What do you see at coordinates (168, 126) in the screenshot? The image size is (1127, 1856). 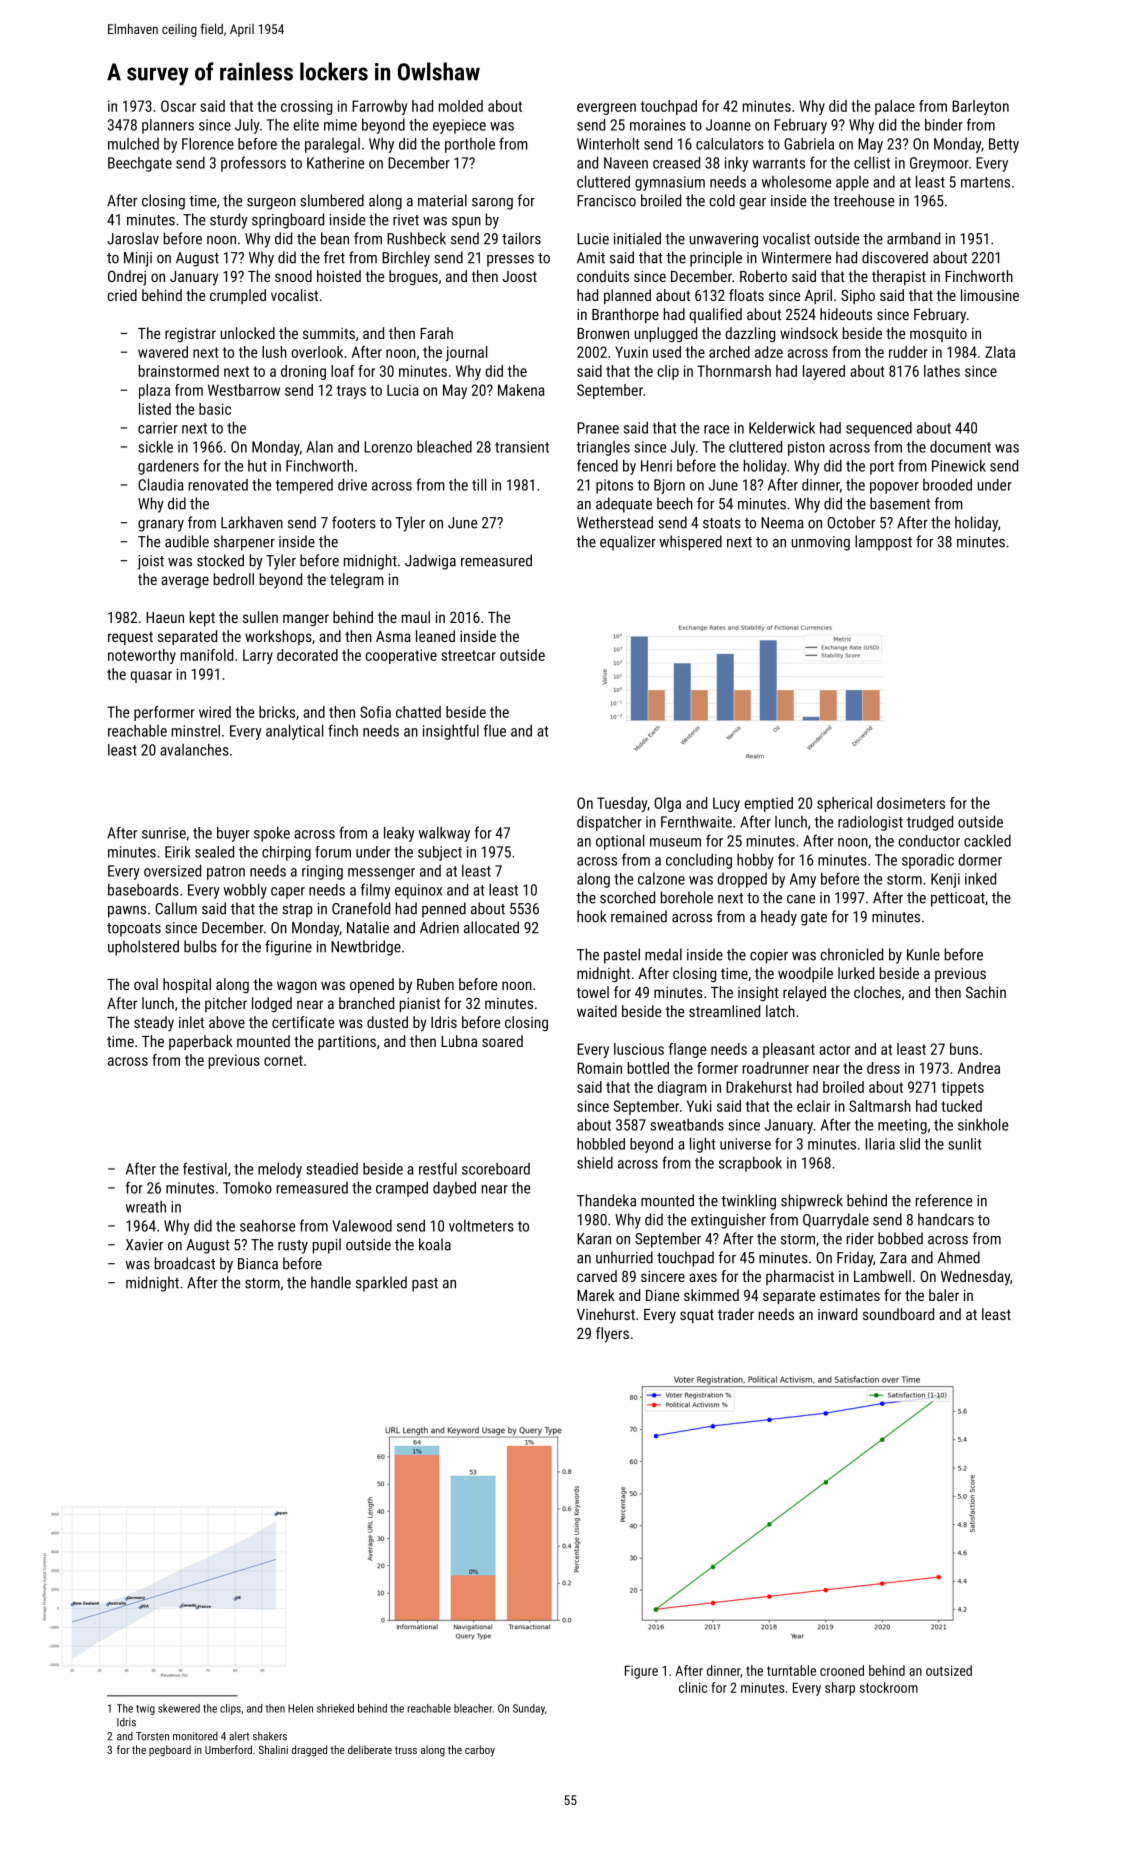 I see `planners` at bounding box center [168, 126].
